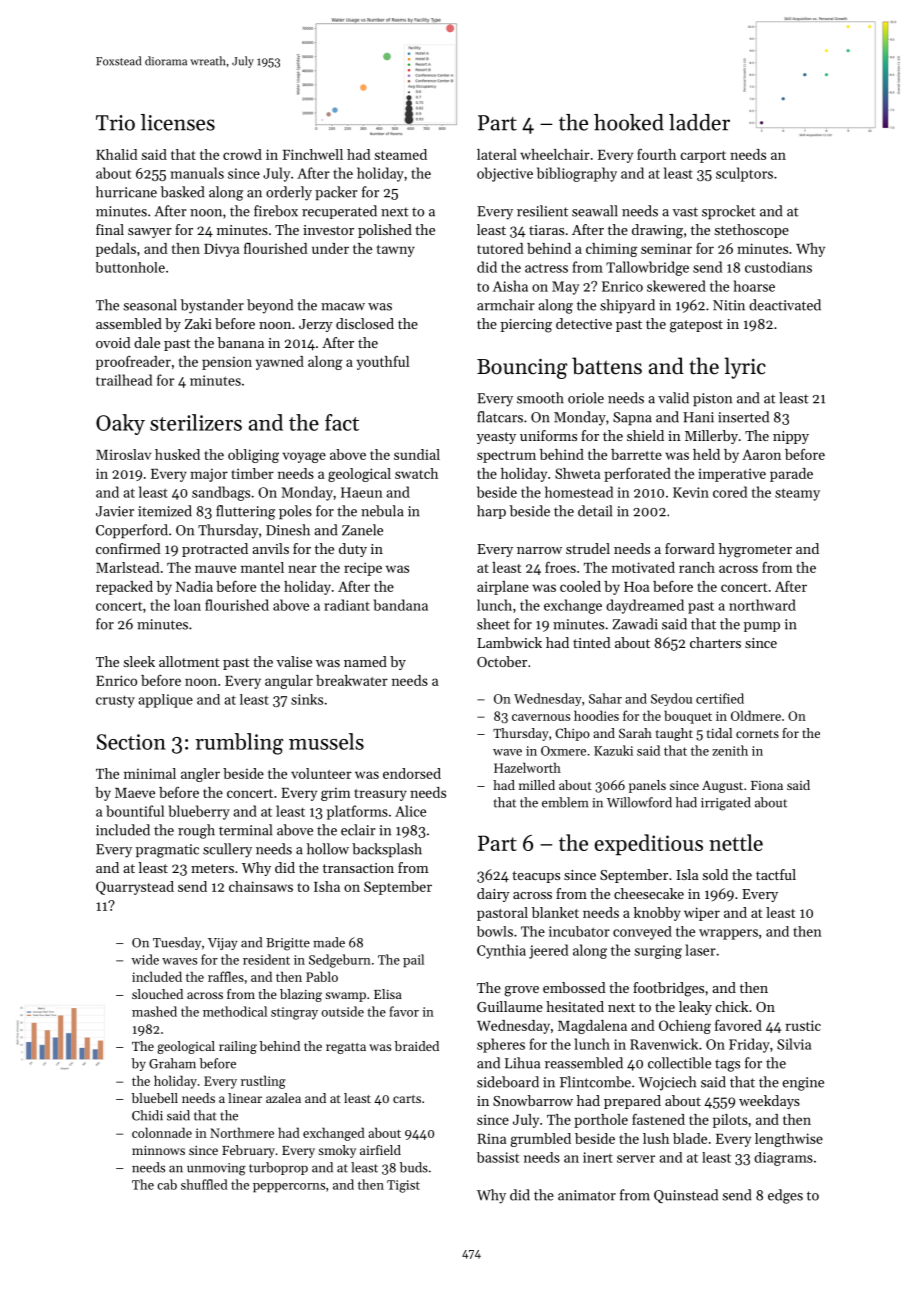 The width and height of the image is (924, 1308). I want to click on lateral, so click(497, 154).
